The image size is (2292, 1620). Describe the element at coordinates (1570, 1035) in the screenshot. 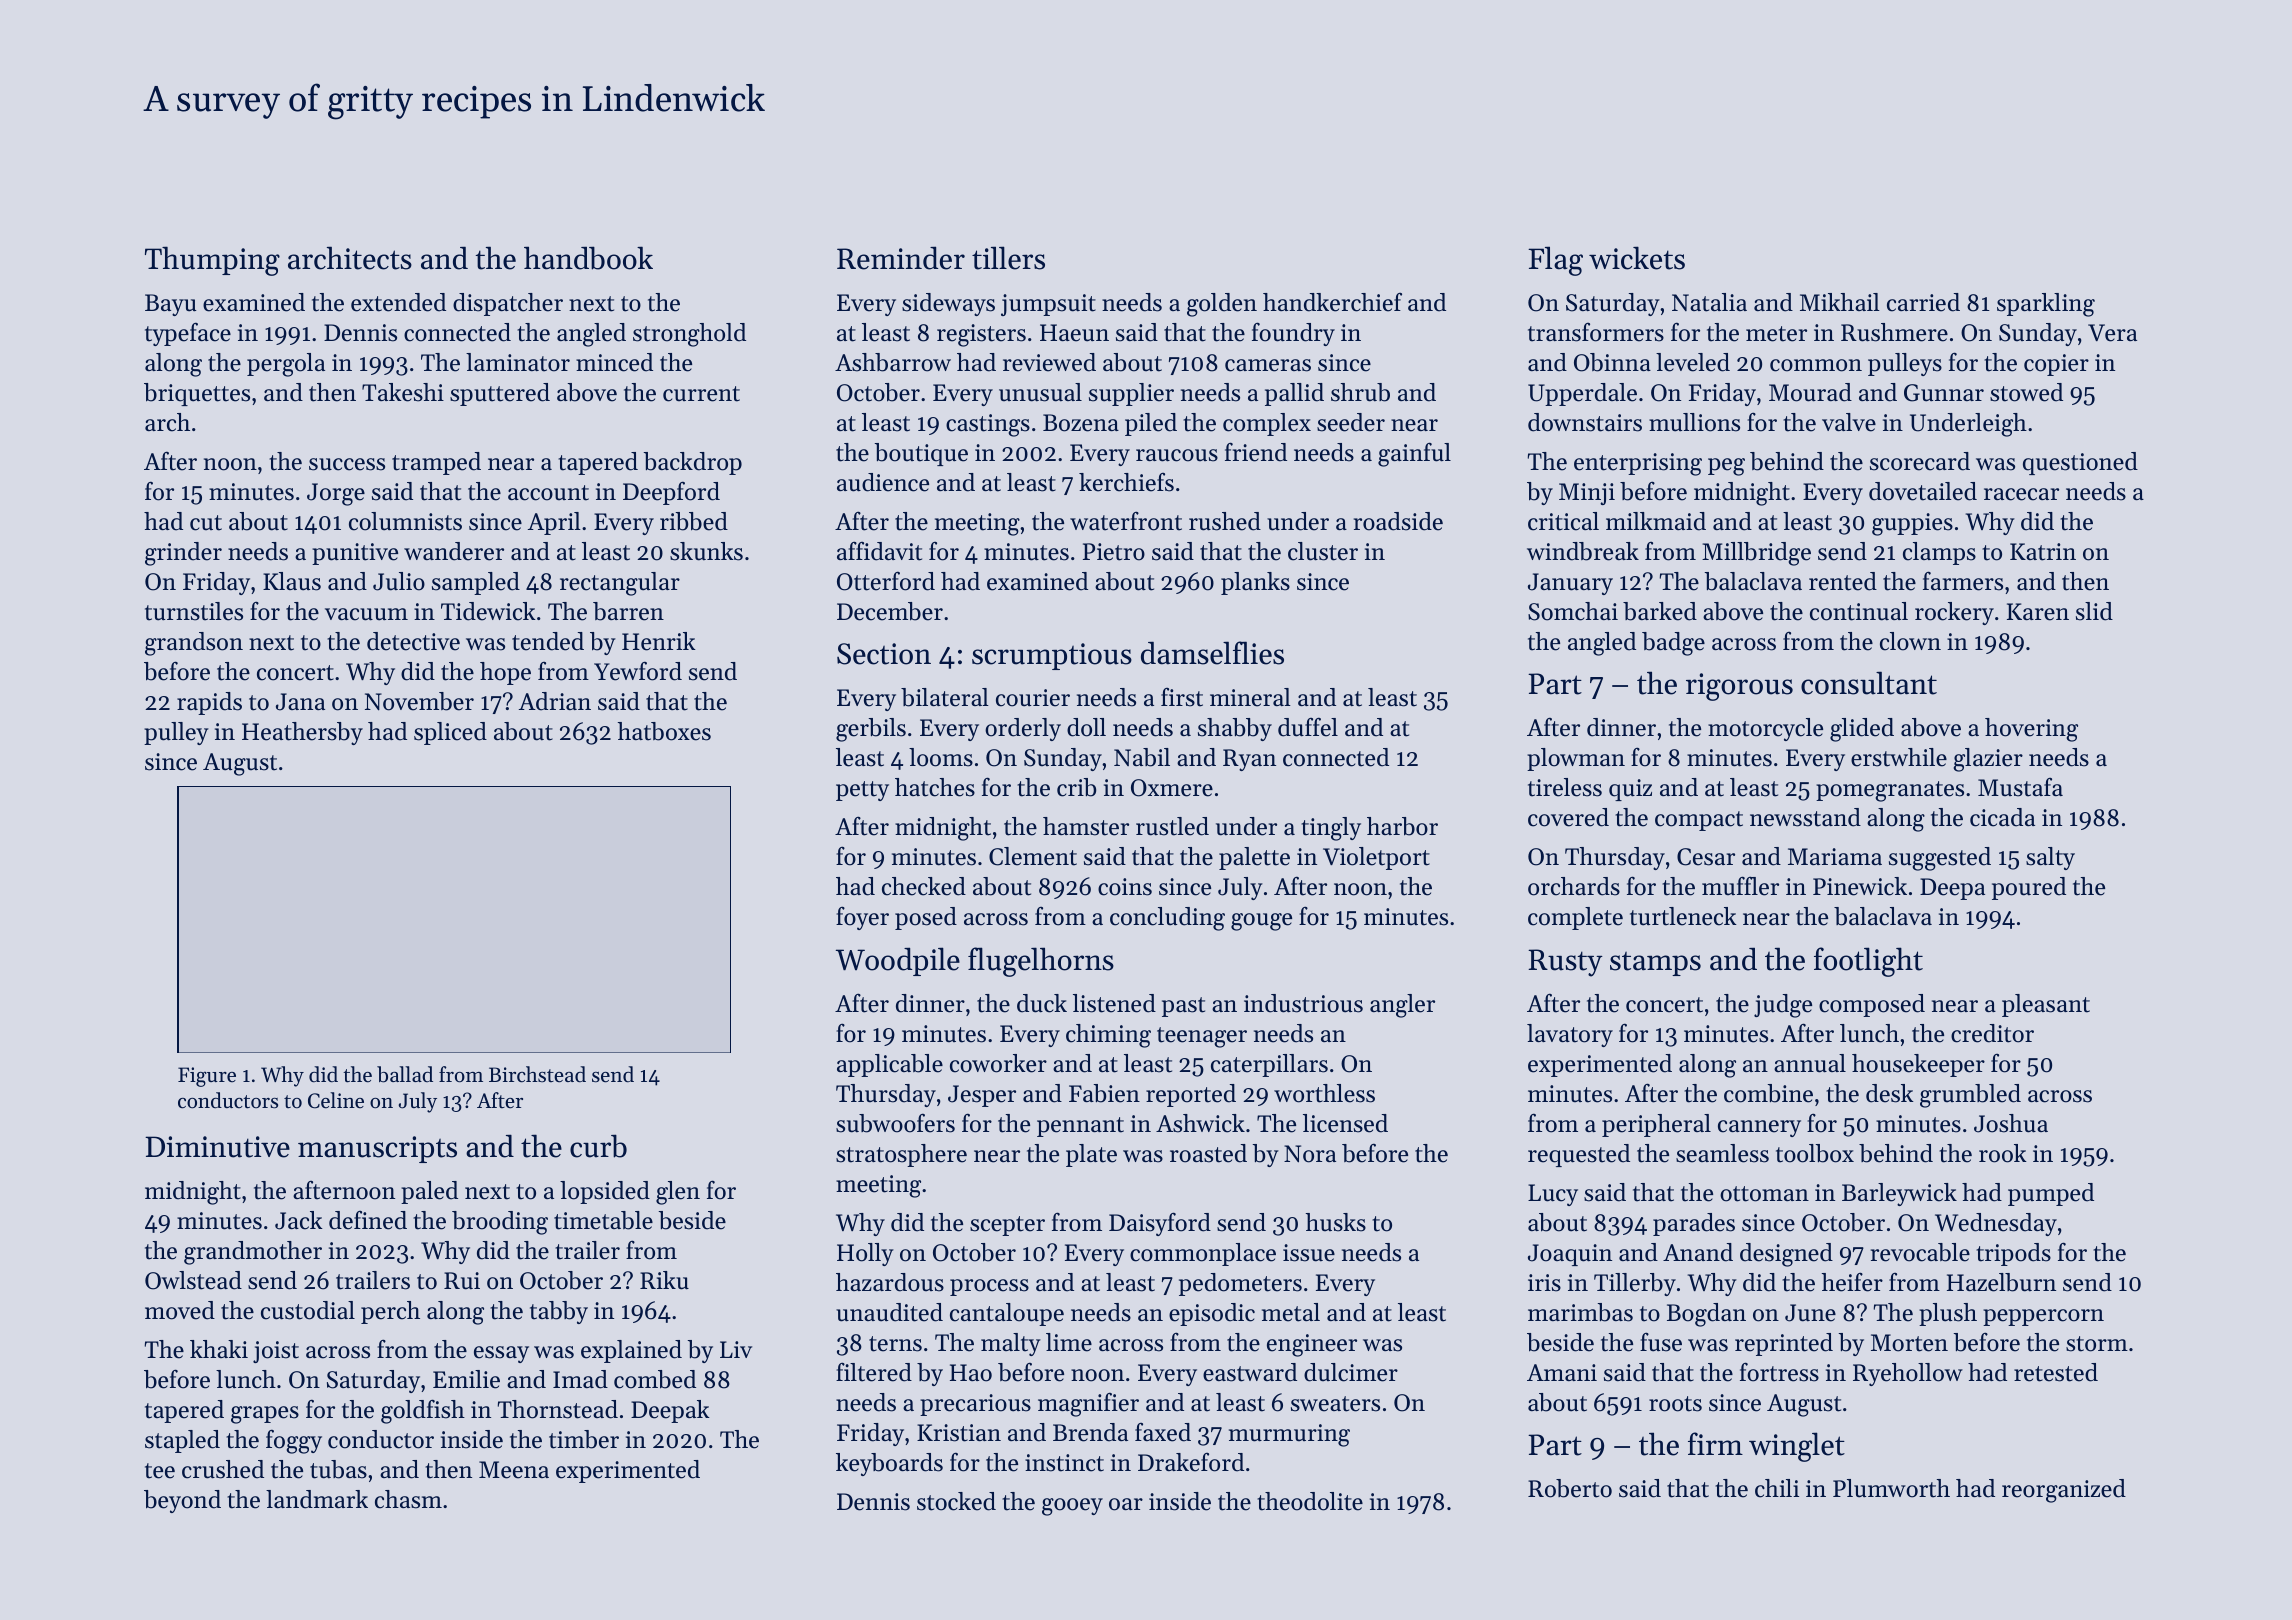

I see `lavatory` at that location.
